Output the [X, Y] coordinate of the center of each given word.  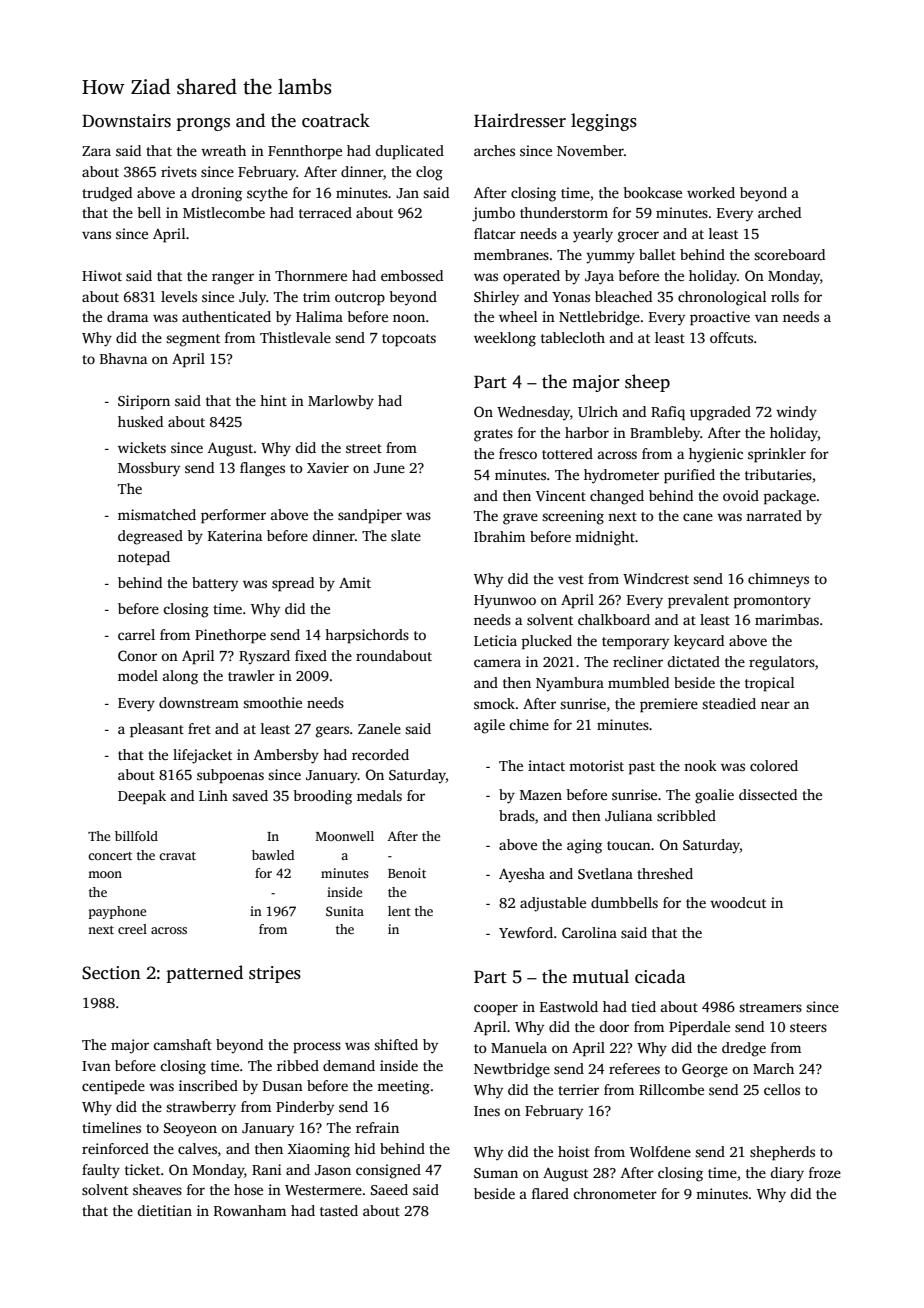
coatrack [336, 120]
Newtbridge [512, 1070]
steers [808, 1027]
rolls [785, 296]
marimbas [787, 619]
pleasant [157, 730]
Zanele [379, 728]
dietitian [164, 1210]
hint [273, 400]
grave [520, 519]
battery [215, 584]
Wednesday [533, 413]
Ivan [96, 1066]
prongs [203, 124]
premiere [669, 705]
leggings [604, 122]
